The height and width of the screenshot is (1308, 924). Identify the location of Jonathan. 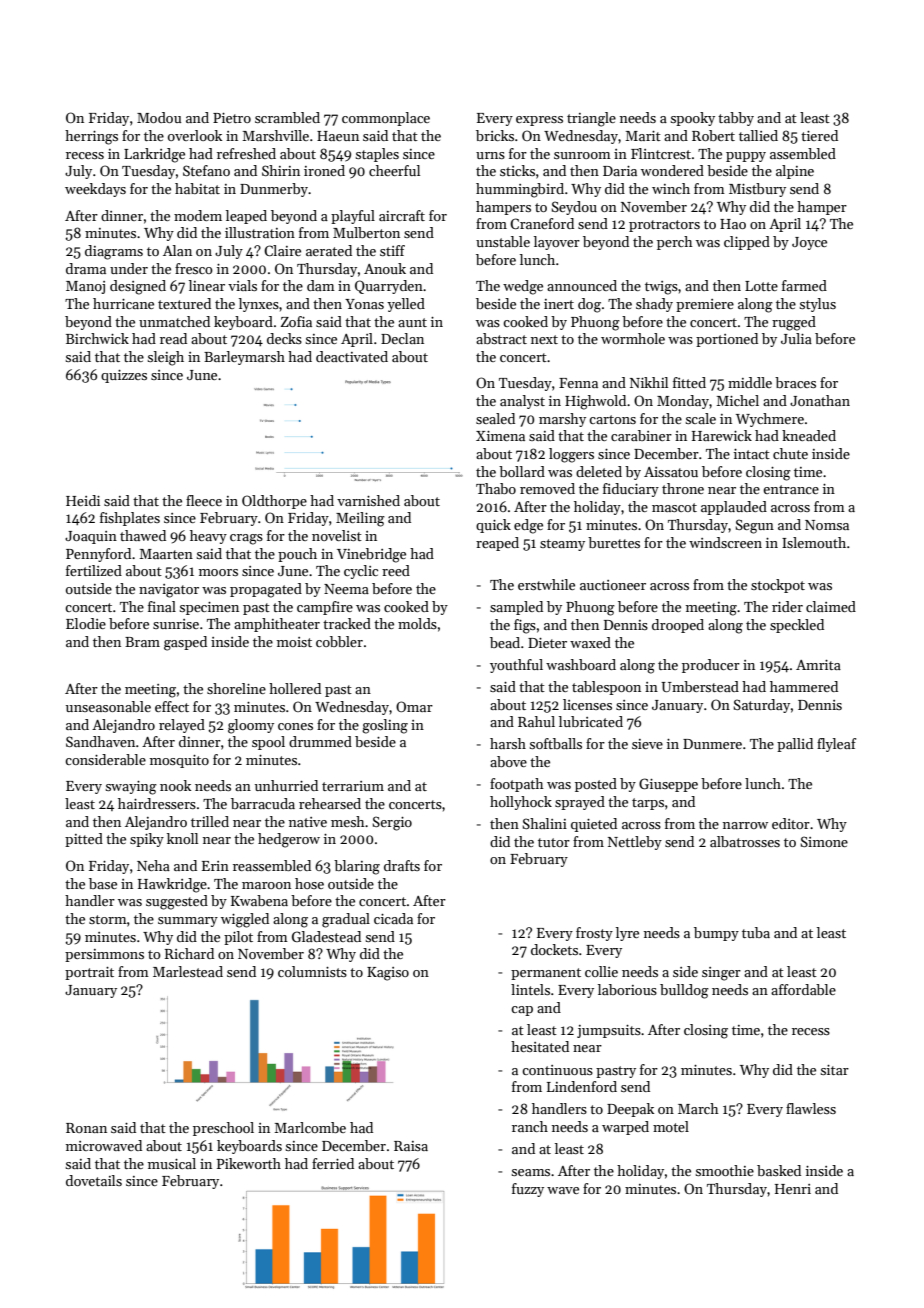
(820, 400).
